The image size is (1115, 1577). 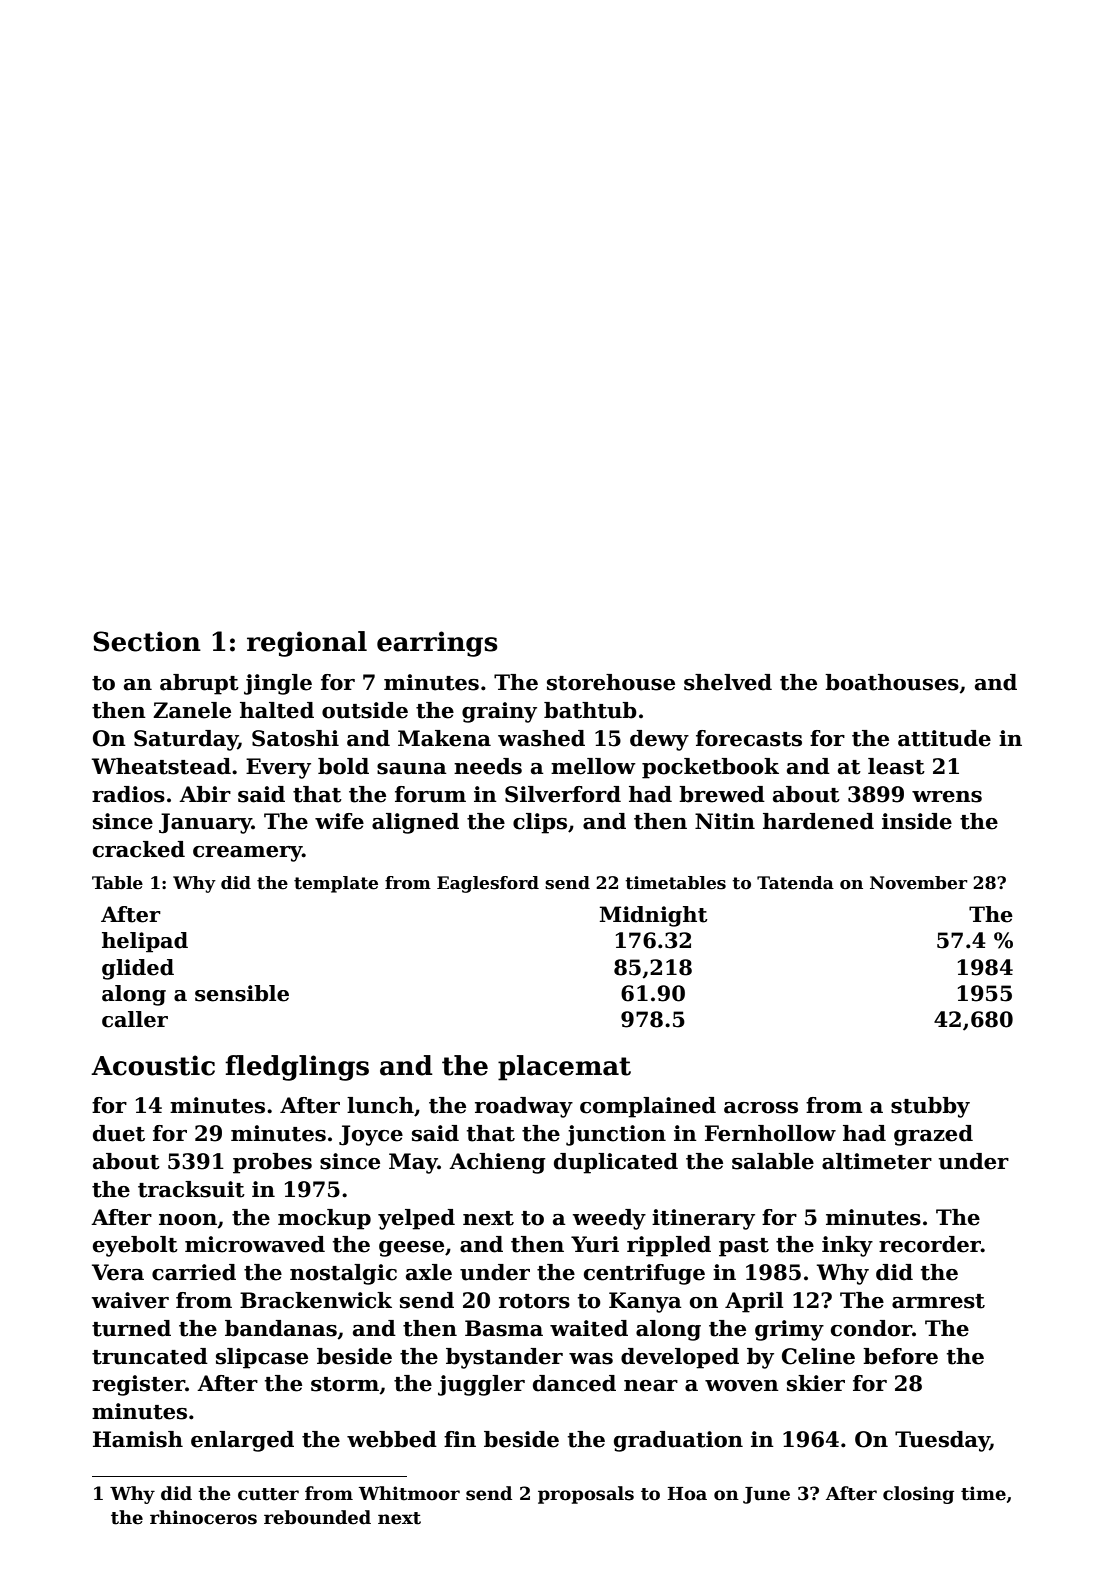 I want to click on halted, so click(x=277, y=710).
